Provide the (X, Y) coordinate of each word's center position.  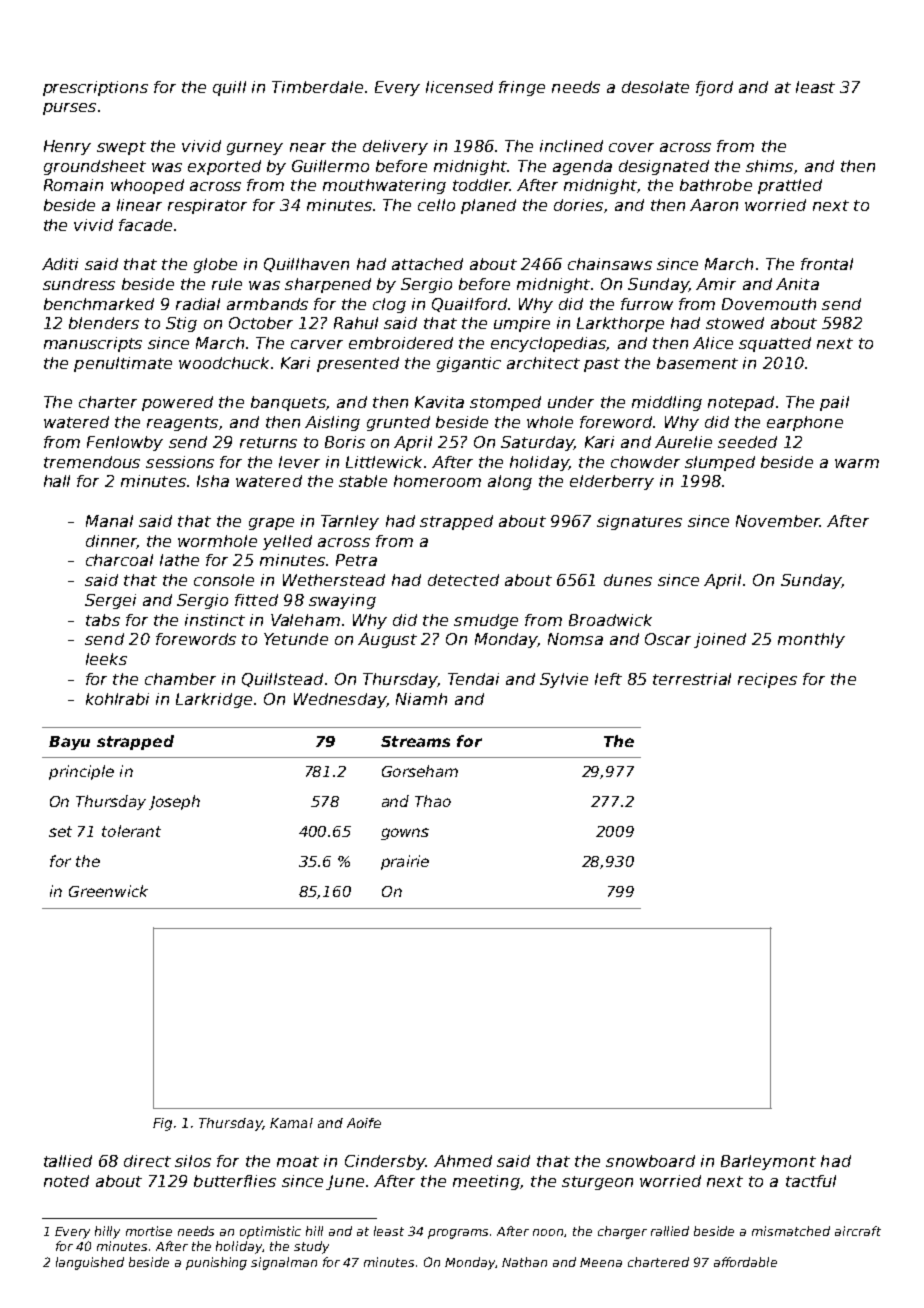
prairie (405, 862)
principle (81, 772)
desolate (655, 87)
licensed (459, 87)
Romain (73, 185)
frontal (827, 264)
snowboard (650, 1161)
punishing (216, 1263)
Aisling (332, 423)
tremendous (92, 462)
